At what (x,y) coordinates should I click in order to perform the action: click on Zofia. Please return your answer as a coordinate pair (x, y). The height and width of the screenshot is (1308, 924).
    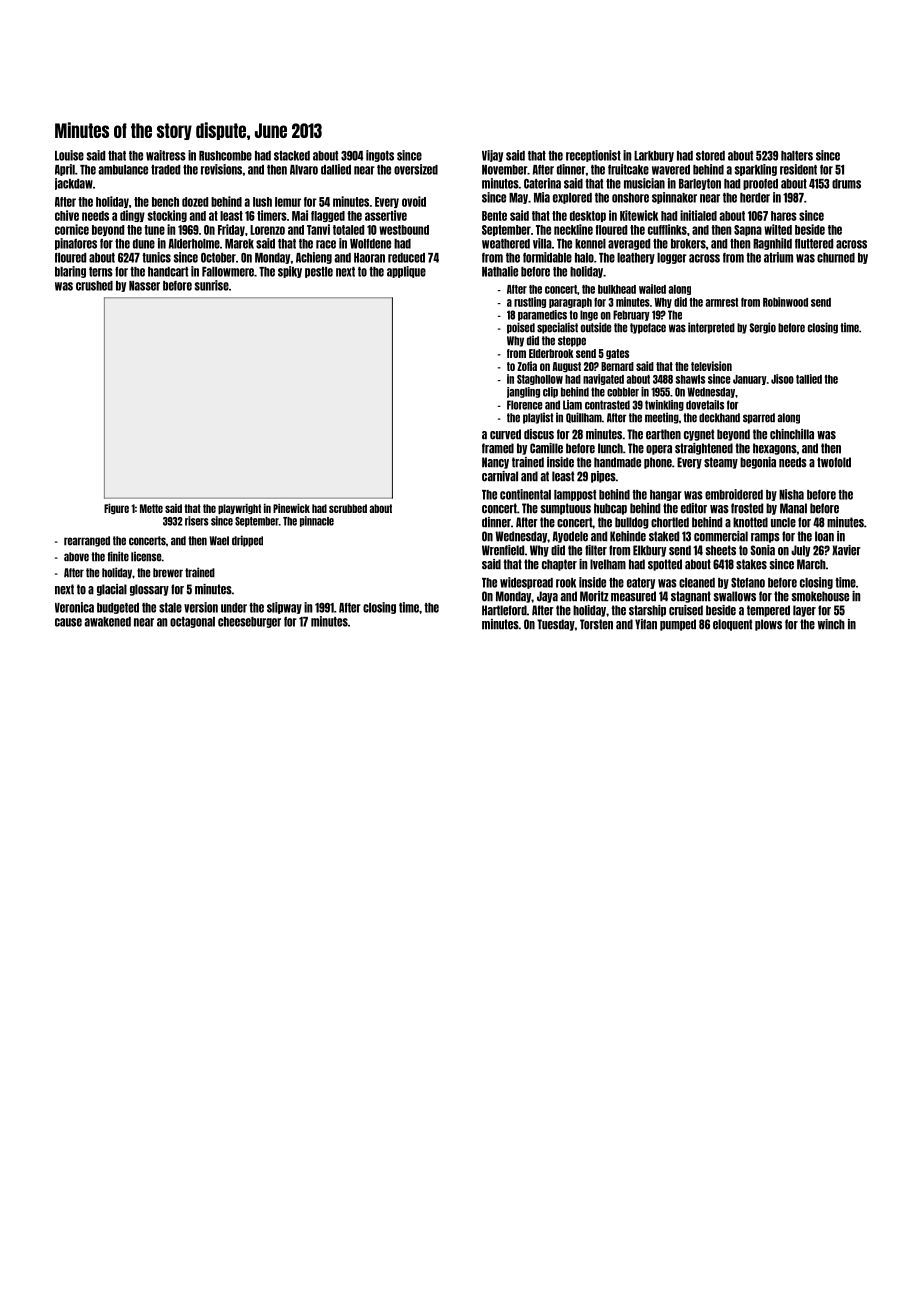
    Looking at the image, I should click on (527, 366).
